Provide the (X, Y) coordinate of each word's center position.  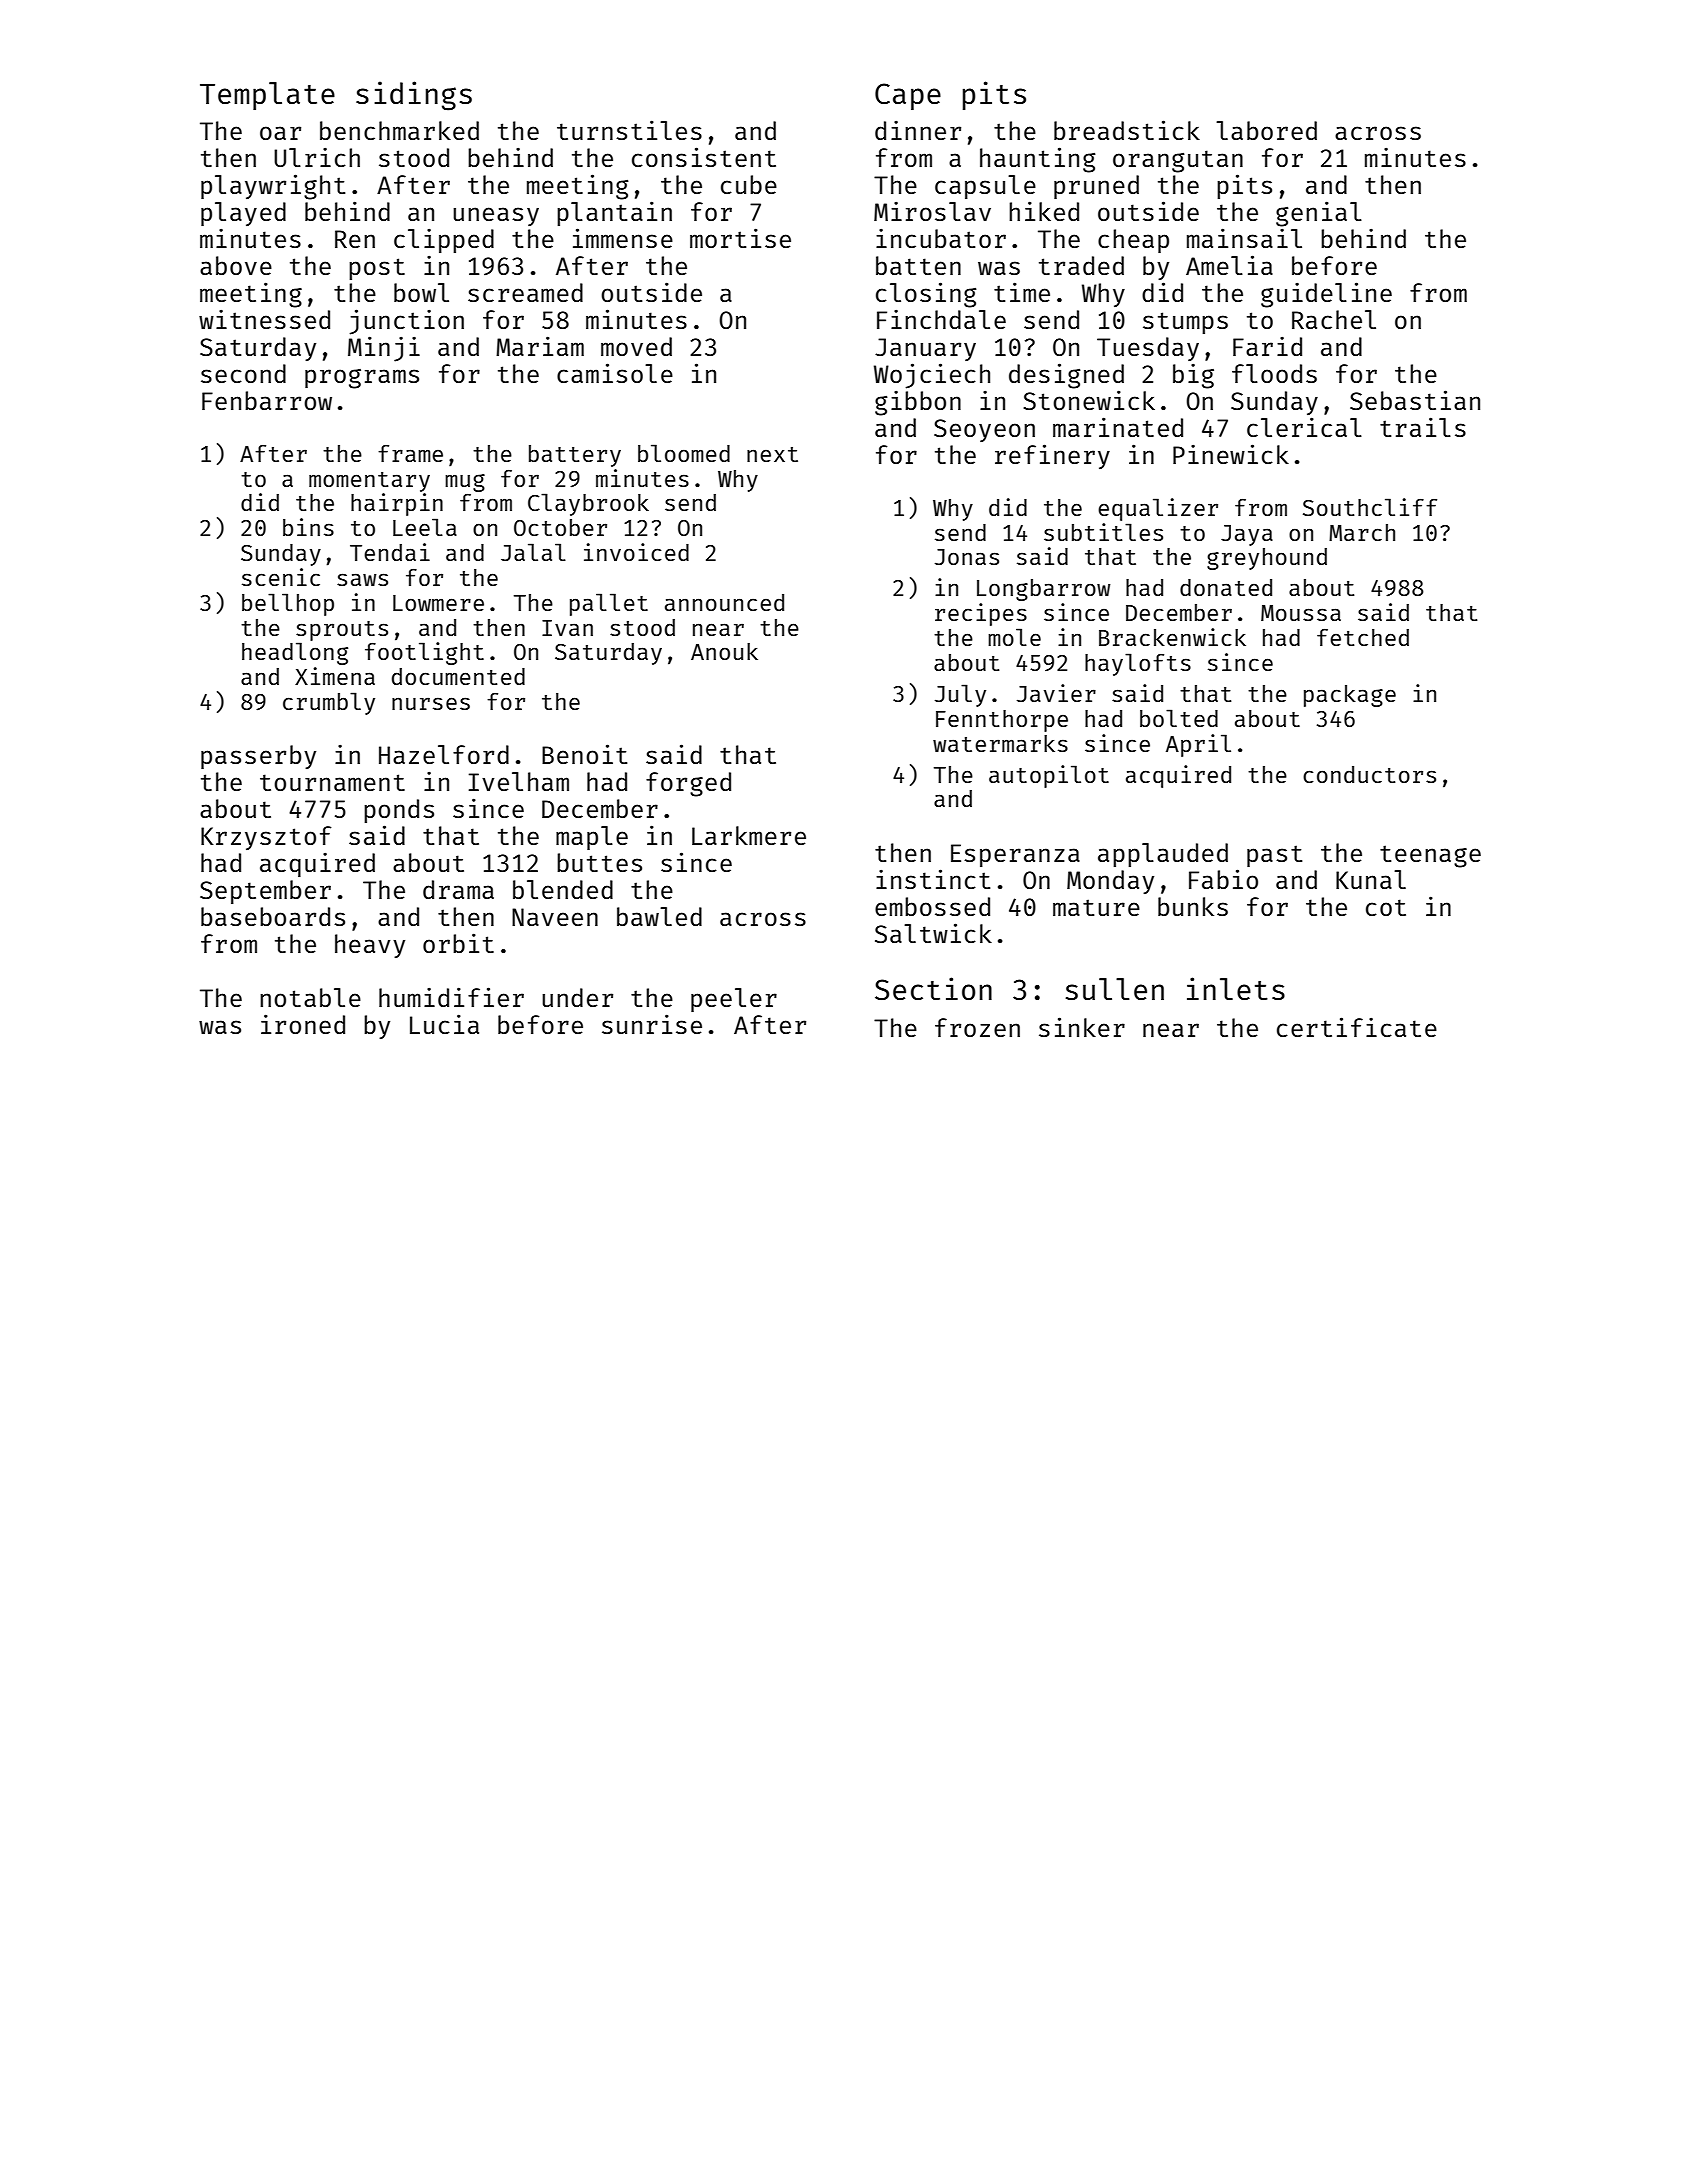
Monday (1110, 882)
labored (1266, 130)
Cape (908, 96)
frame (410, 453)
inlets (1236, 988)
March (1362, 532)
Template (267, 96)
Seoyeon (984, 430)
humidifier (451, 997)
